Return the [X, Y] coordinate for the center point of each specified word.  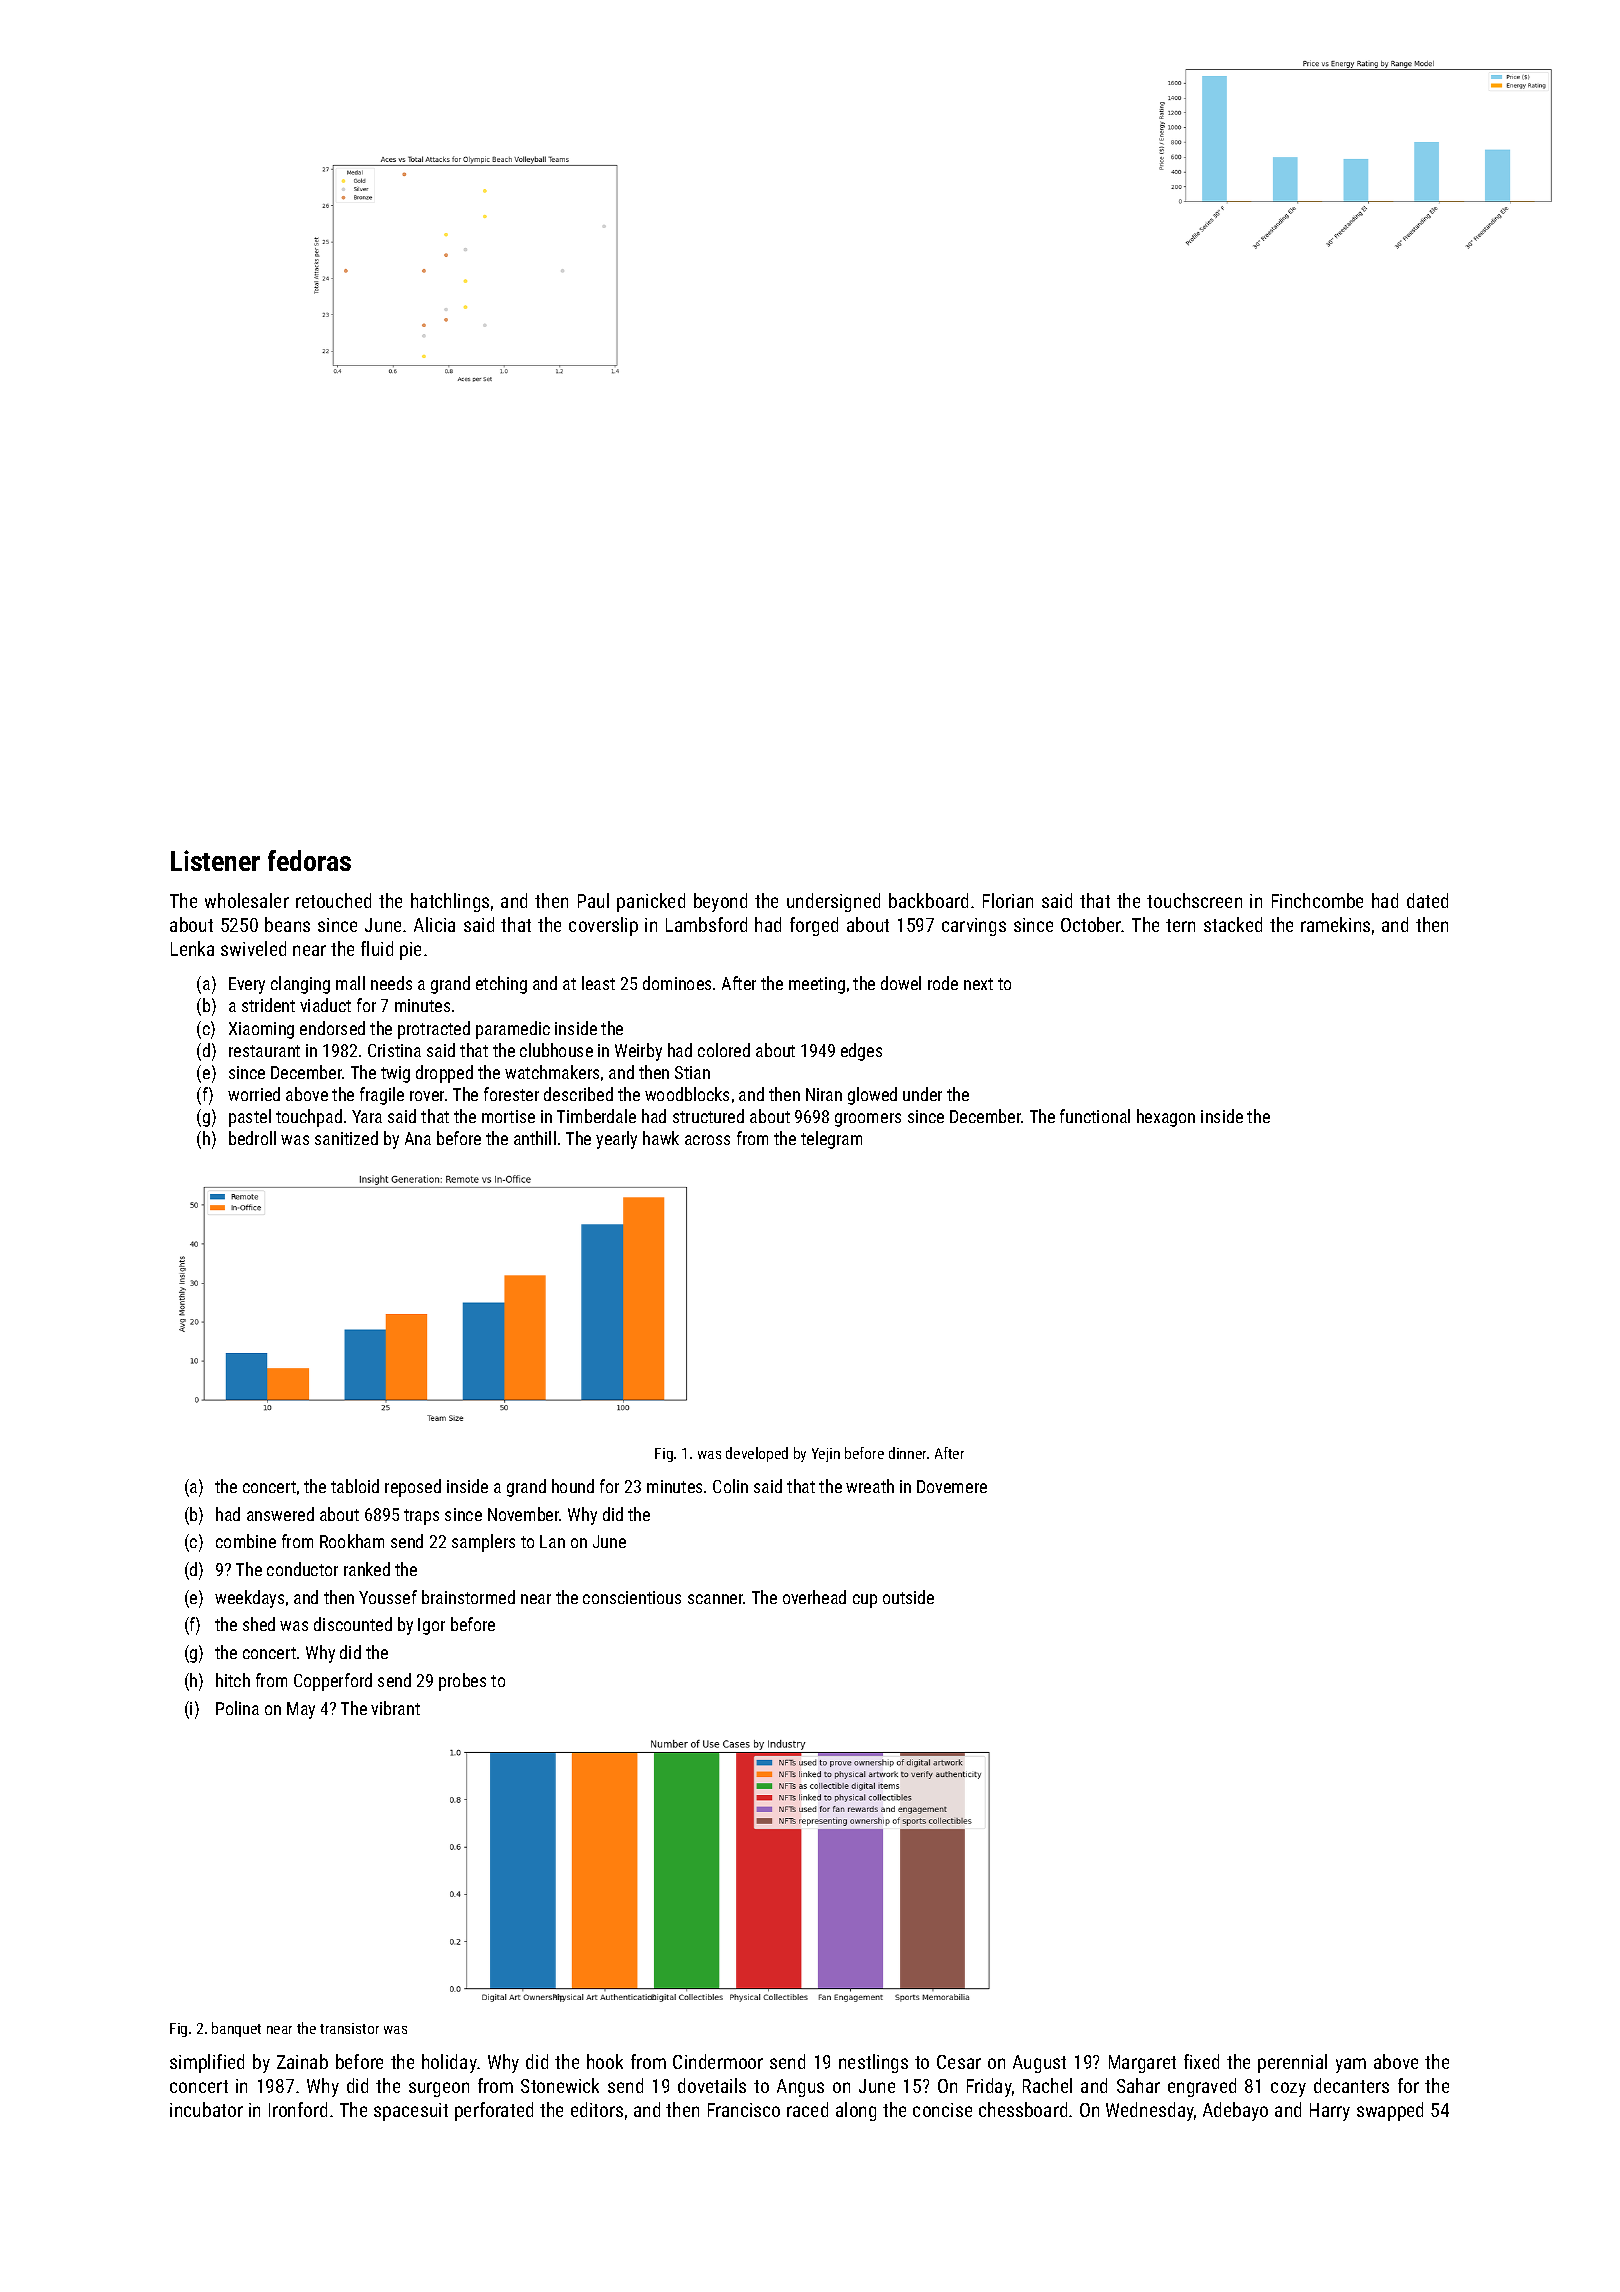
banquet [236, 2029]
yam [1351, 2065]
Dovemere [952, 1486]
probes [462, 1682]
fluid [377, 948]
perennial [1292, 2063]
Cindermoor [718, 2061]
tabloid [355, 1486]
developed [757, 1454]
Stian [692, 1072]
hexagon [1166, 1118]
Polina [237, 1708]
